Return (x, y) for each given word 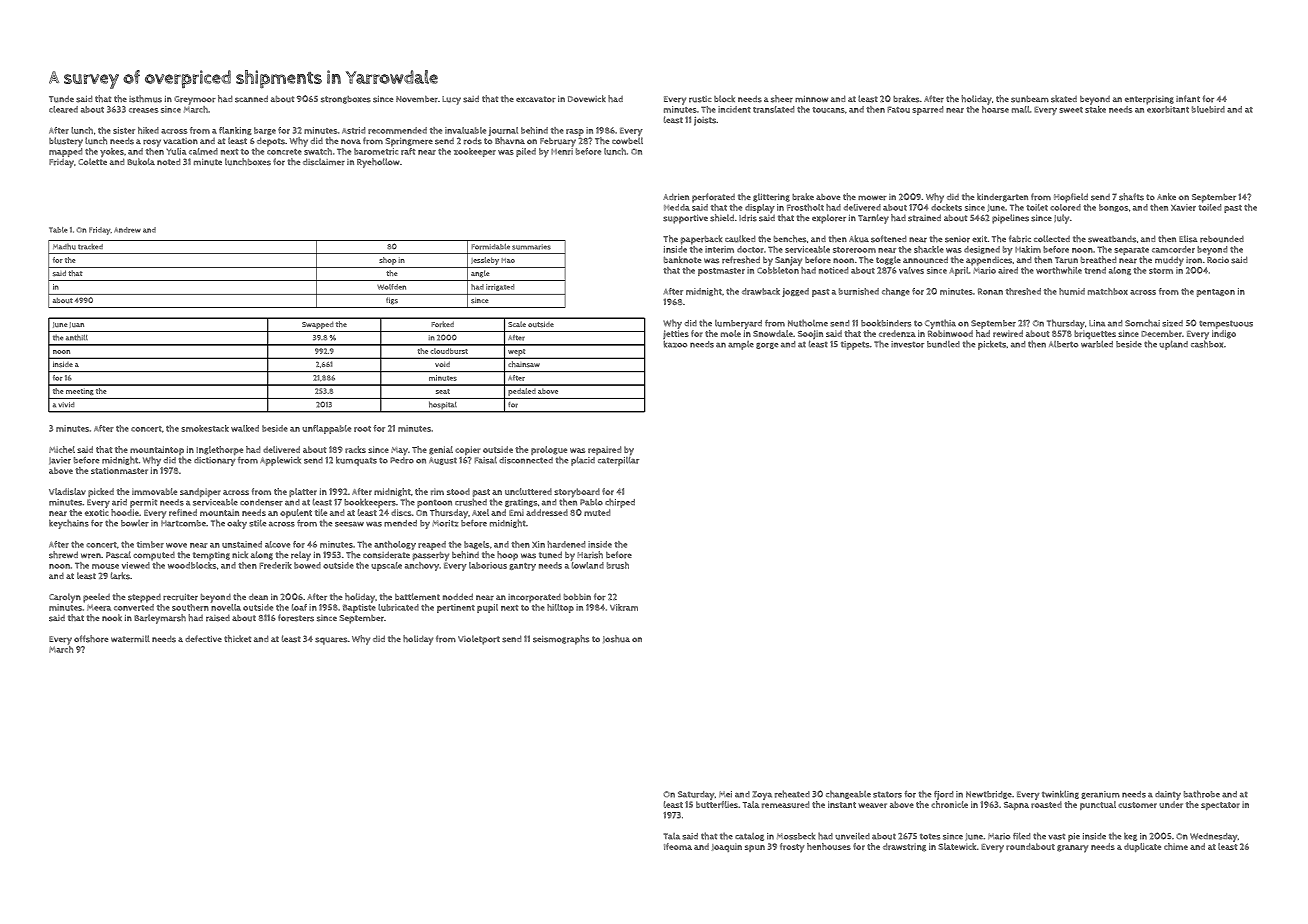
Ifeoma (678, 846)
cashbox (1207, 344)
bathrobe (1202, 794)
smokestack (205, 428)
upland (1173, 345)
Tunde (61, 99)
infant (1188, 98)
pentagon (1216, 293)
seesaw (349, 524)
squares (331, 641)
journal (503, 131)
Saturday (696, 795)
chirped (620, 503)
